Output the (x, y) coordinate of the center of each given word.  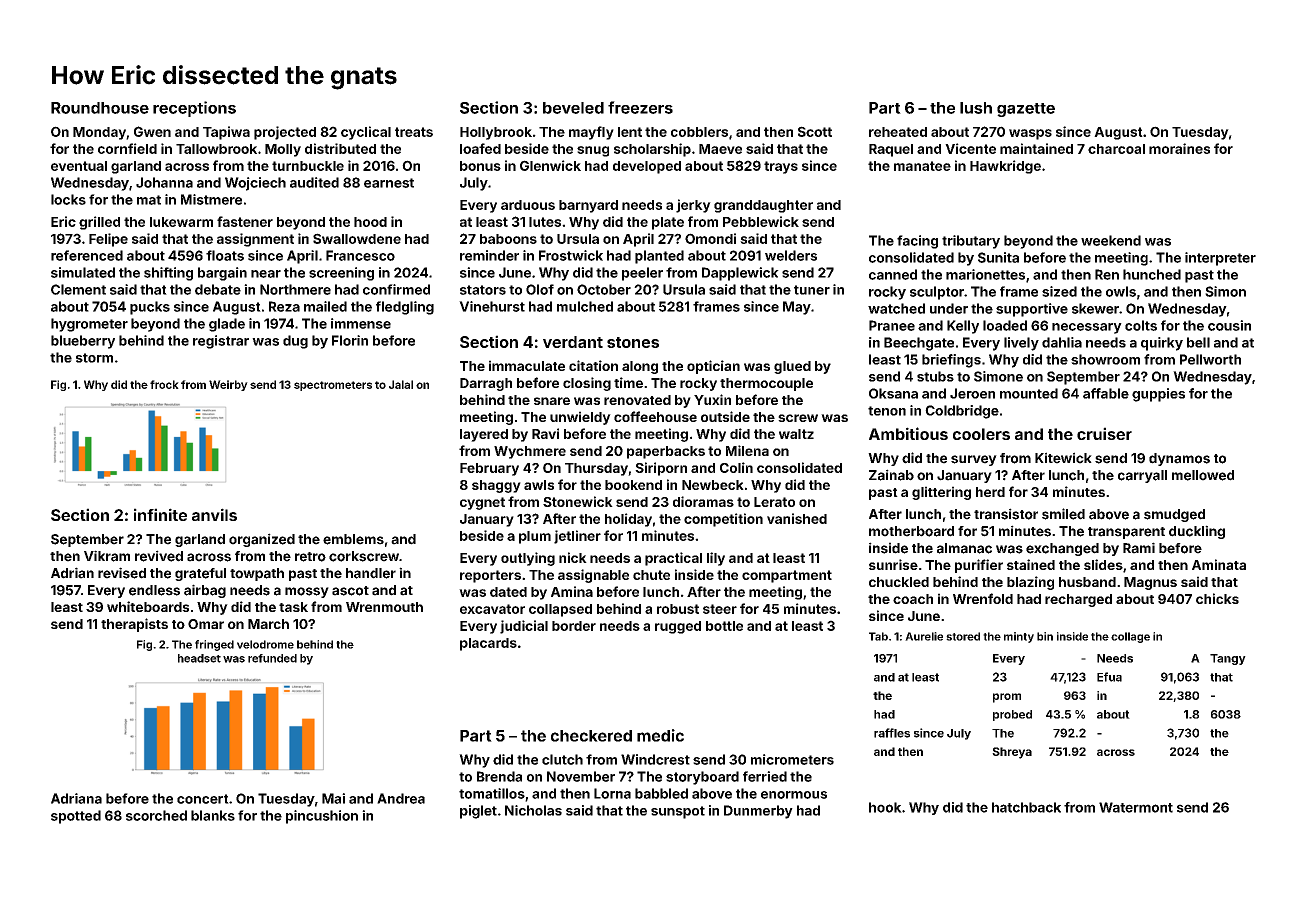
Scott (815, 131)
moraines (1179, 148)
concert (203, 799)
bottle (724, 626)
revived (159, 556)
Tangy (1228, 659)
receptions (194, 109)
